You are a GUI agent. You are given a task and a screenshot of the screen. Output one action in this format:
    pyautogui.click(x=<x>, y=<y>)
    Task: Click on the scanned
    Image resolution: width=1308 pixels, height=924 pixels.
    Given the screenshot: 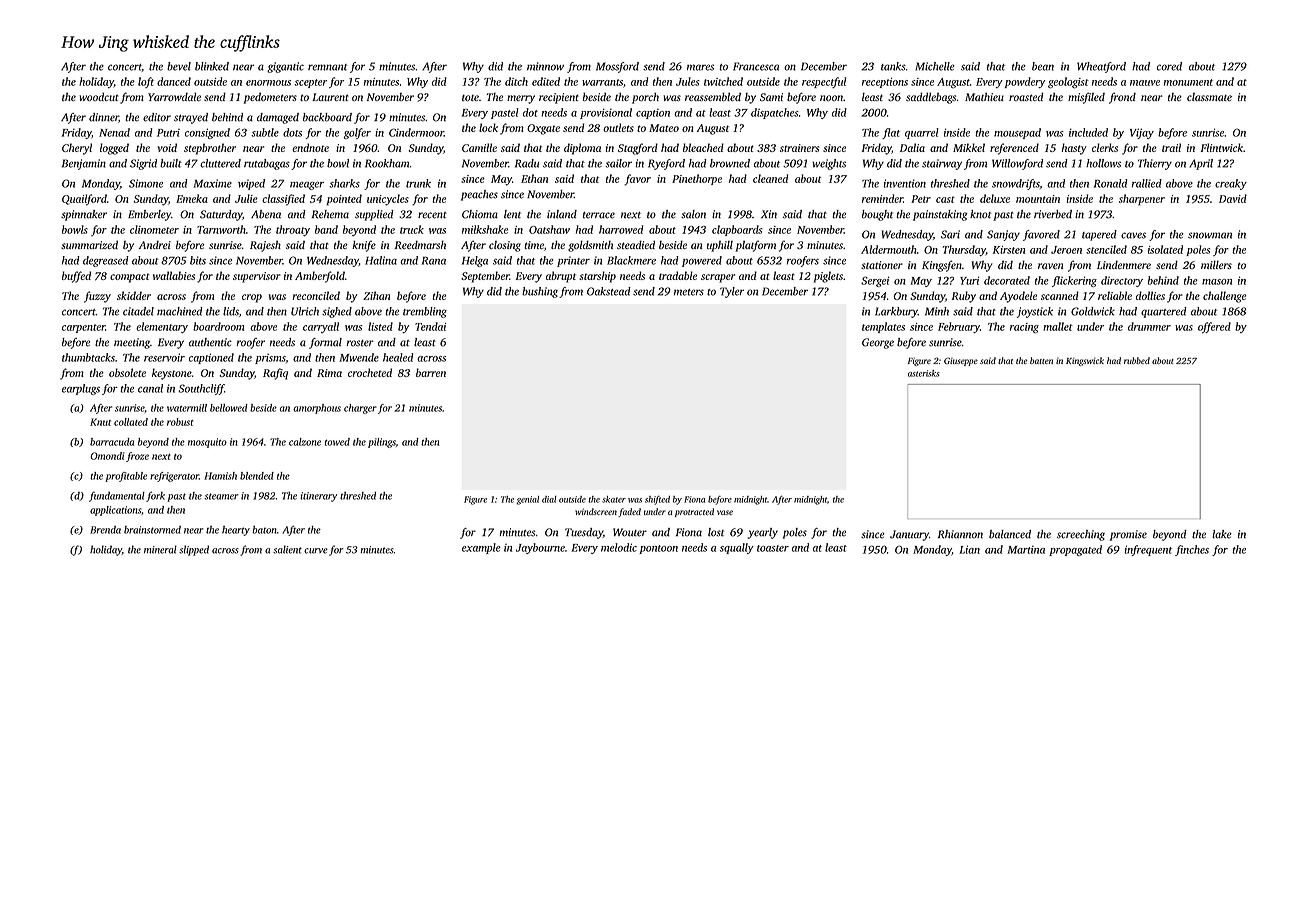 What is the action you would take?
    pyautogui.click(x=1060, y=295)
